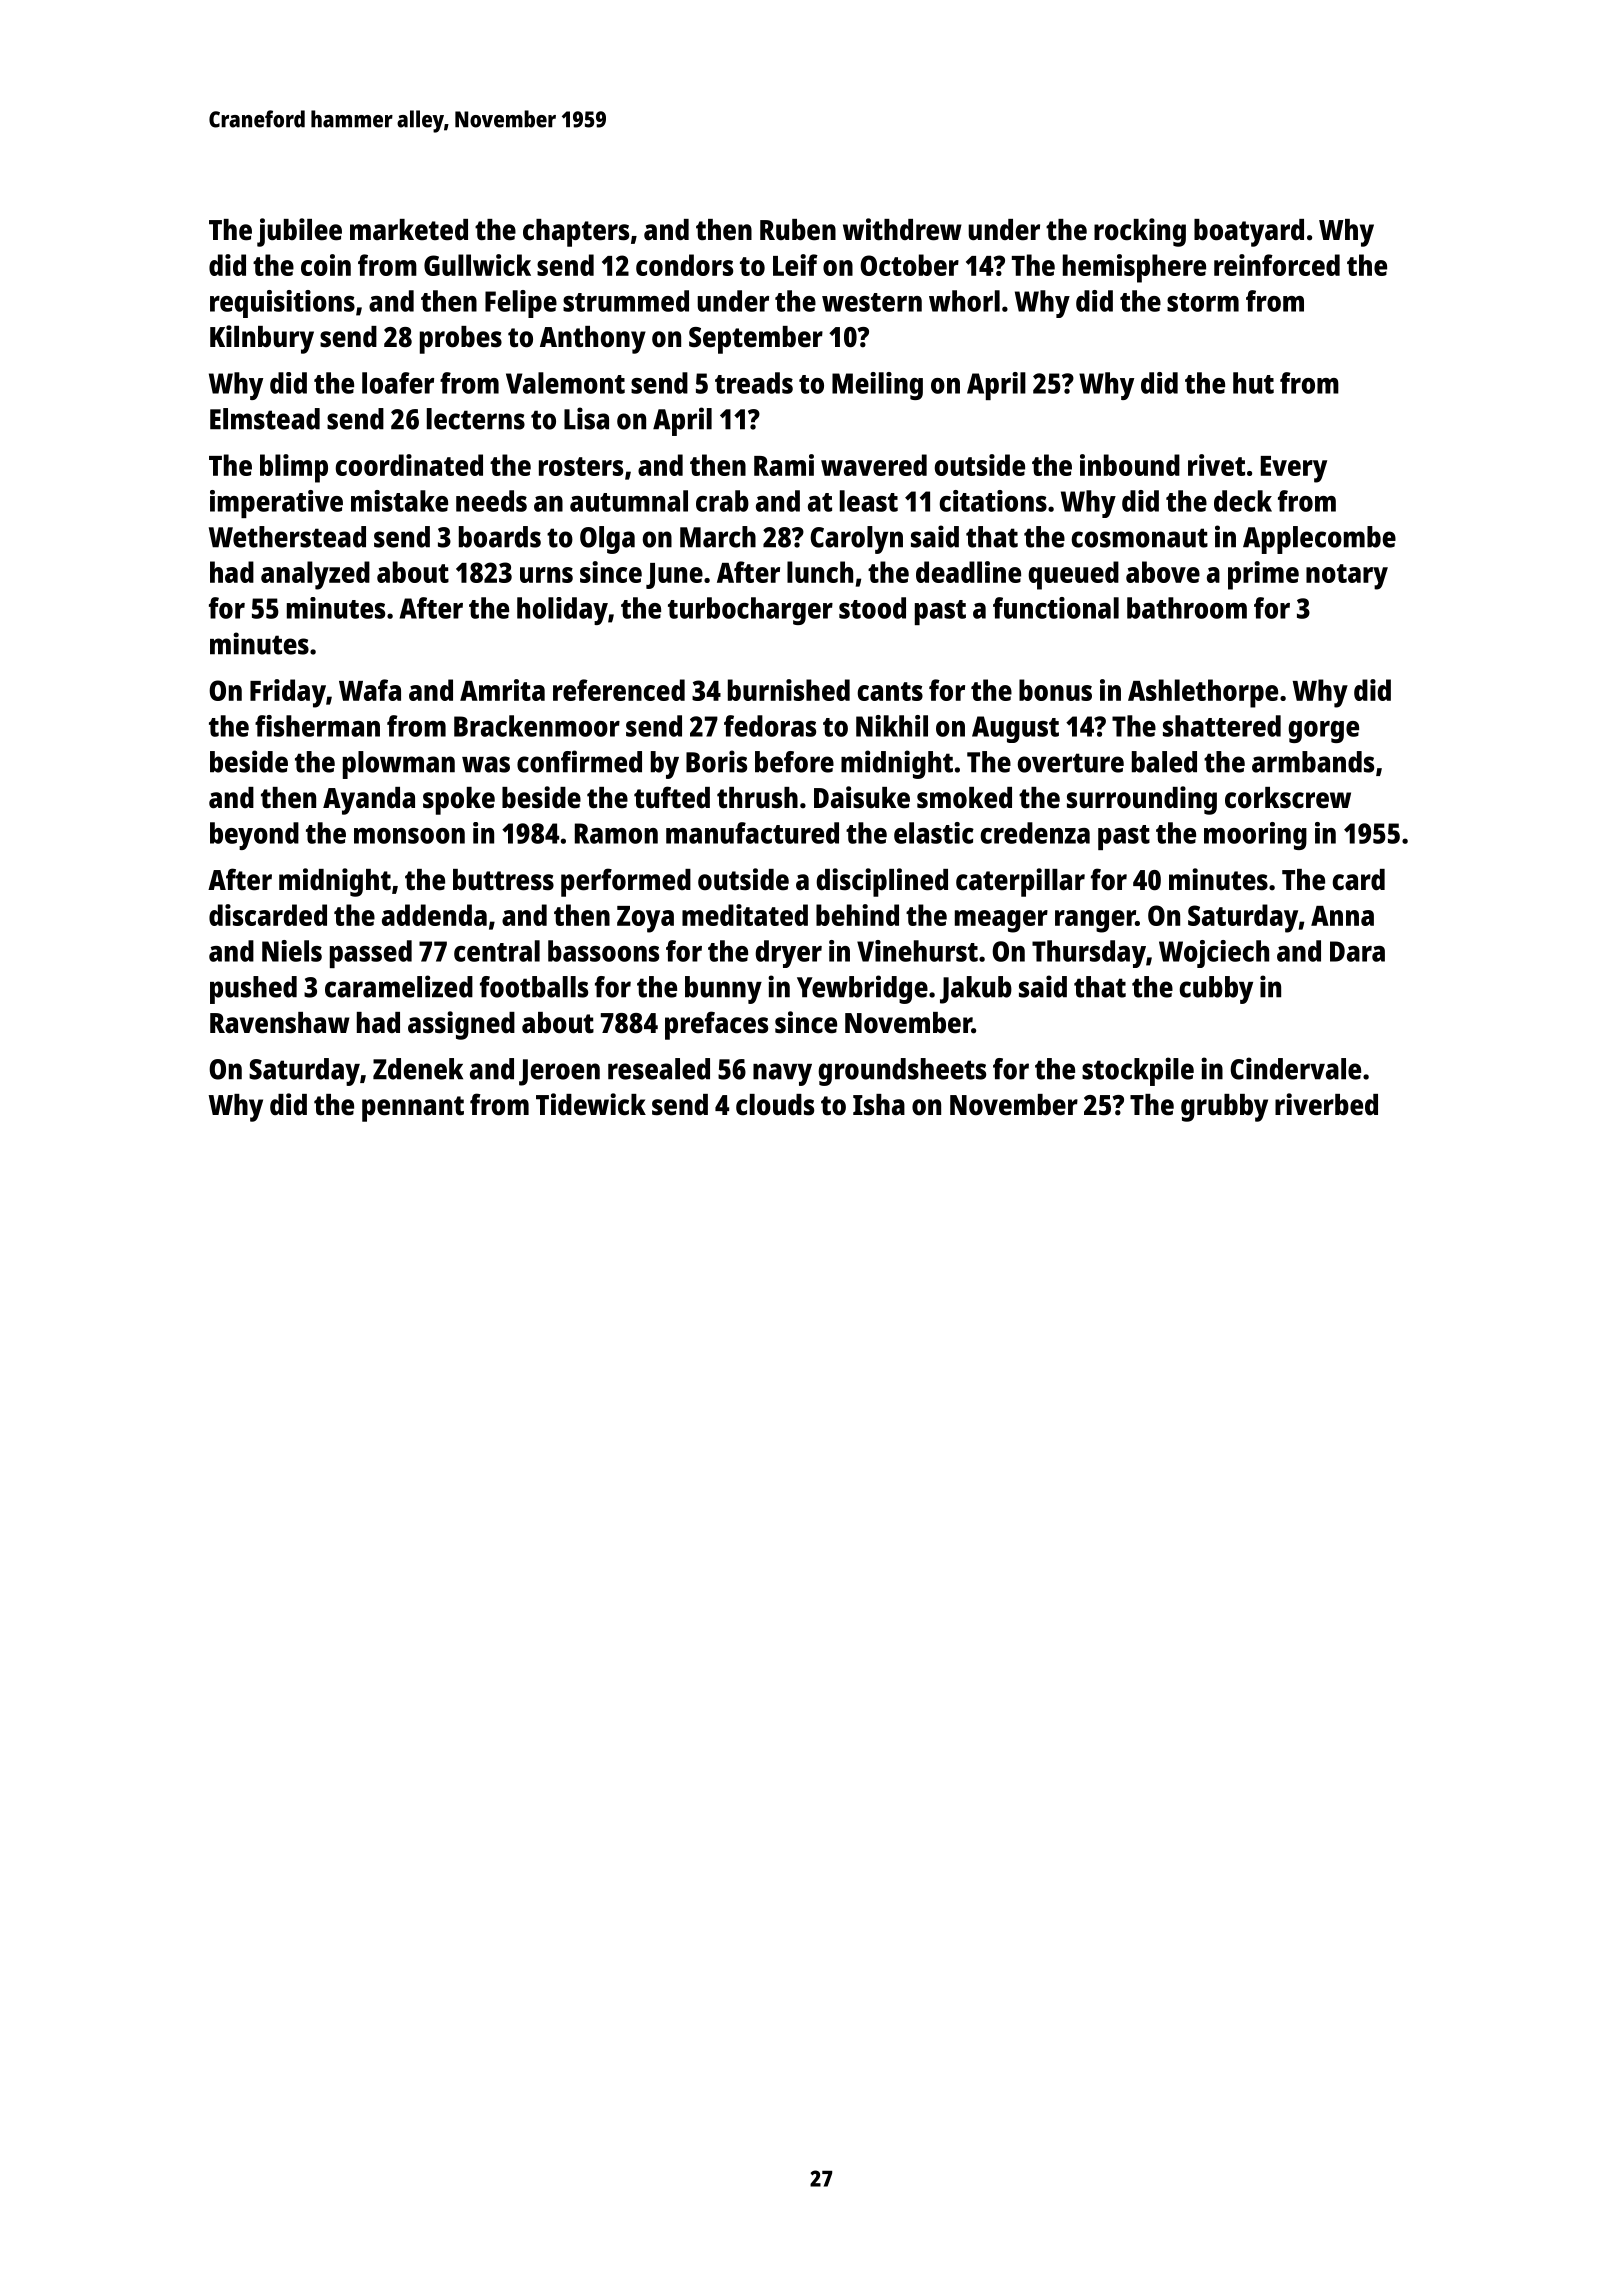  Describe the element at coordinates (619, 690) in the screenshot. I see `referenced` at that location.
